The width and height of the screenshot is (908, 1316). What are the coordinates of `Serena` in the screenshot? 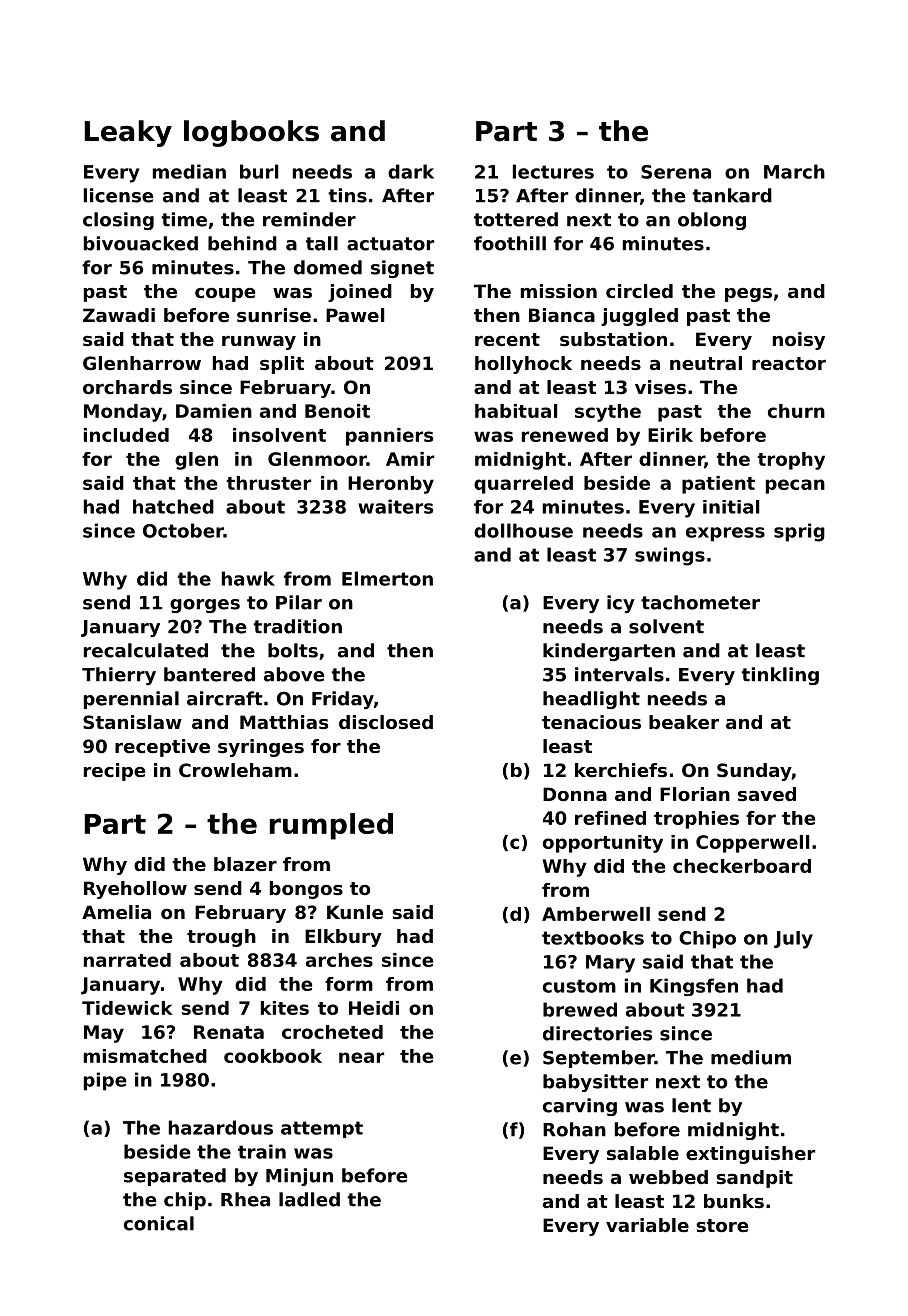 It's located at (676, 172).
